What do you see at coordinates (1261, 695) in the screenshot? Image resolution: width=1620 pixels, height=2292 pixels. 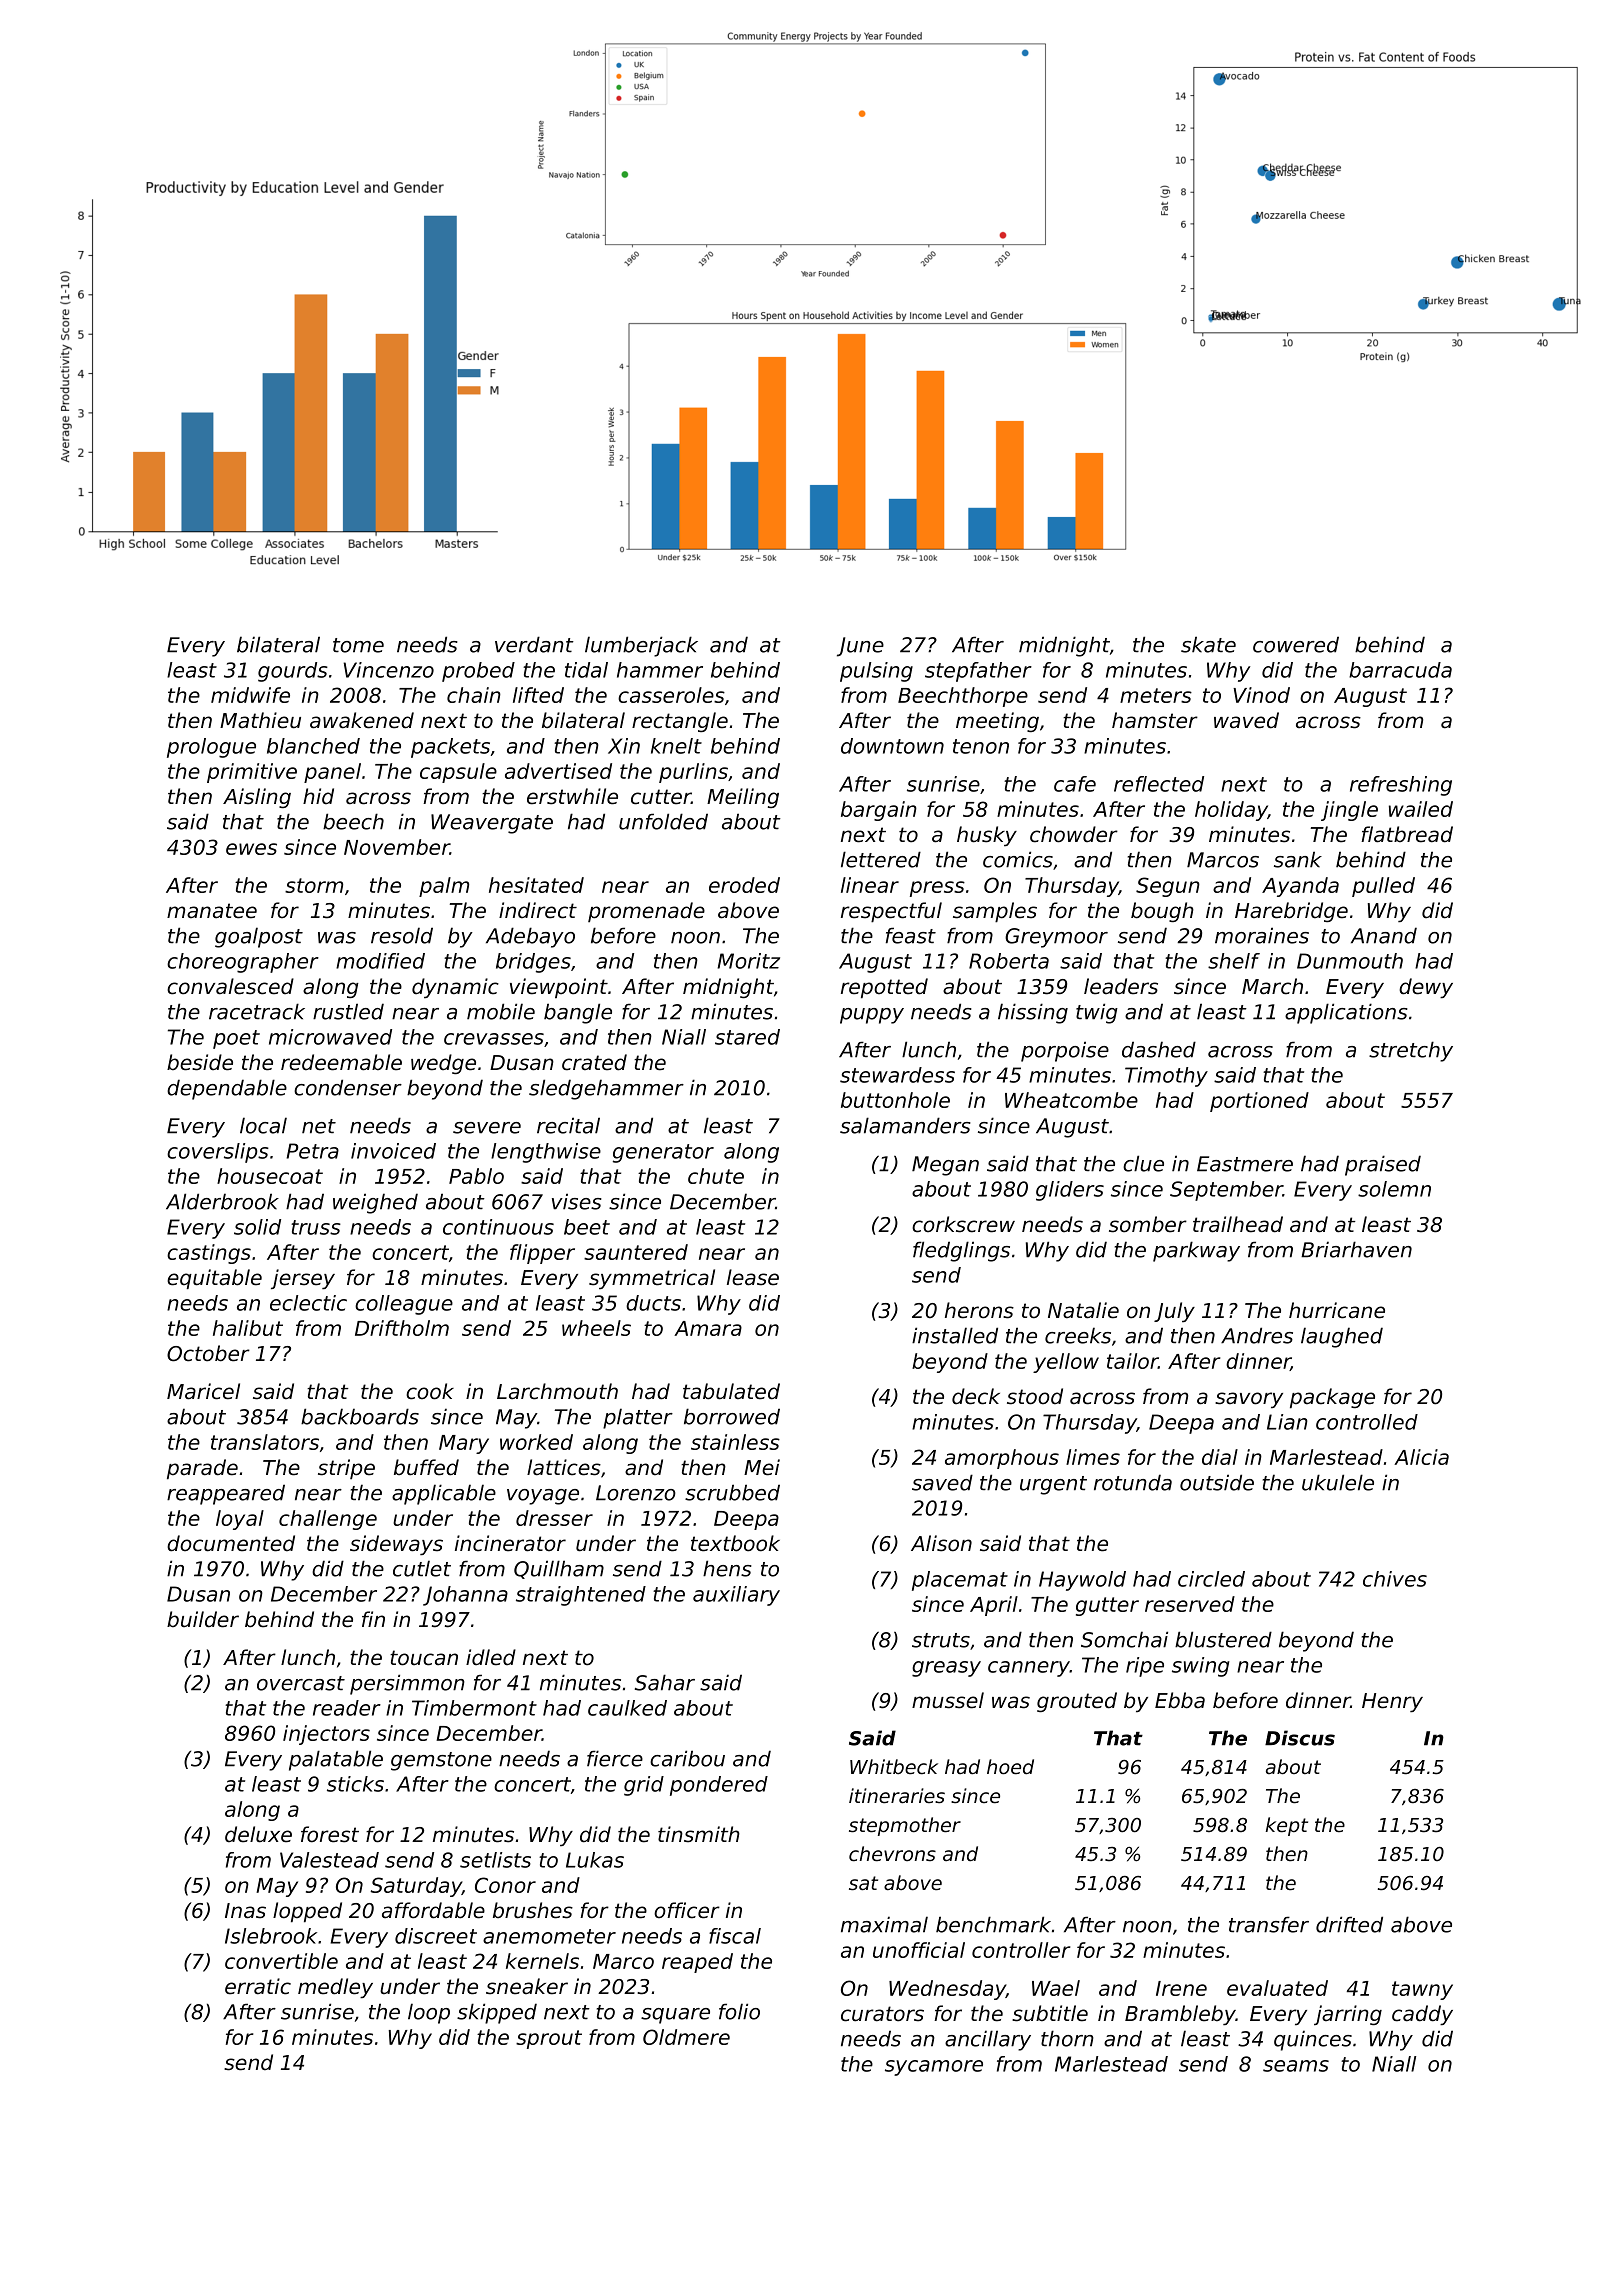 I see `Vinod` at bounding box center [1261, 695].
